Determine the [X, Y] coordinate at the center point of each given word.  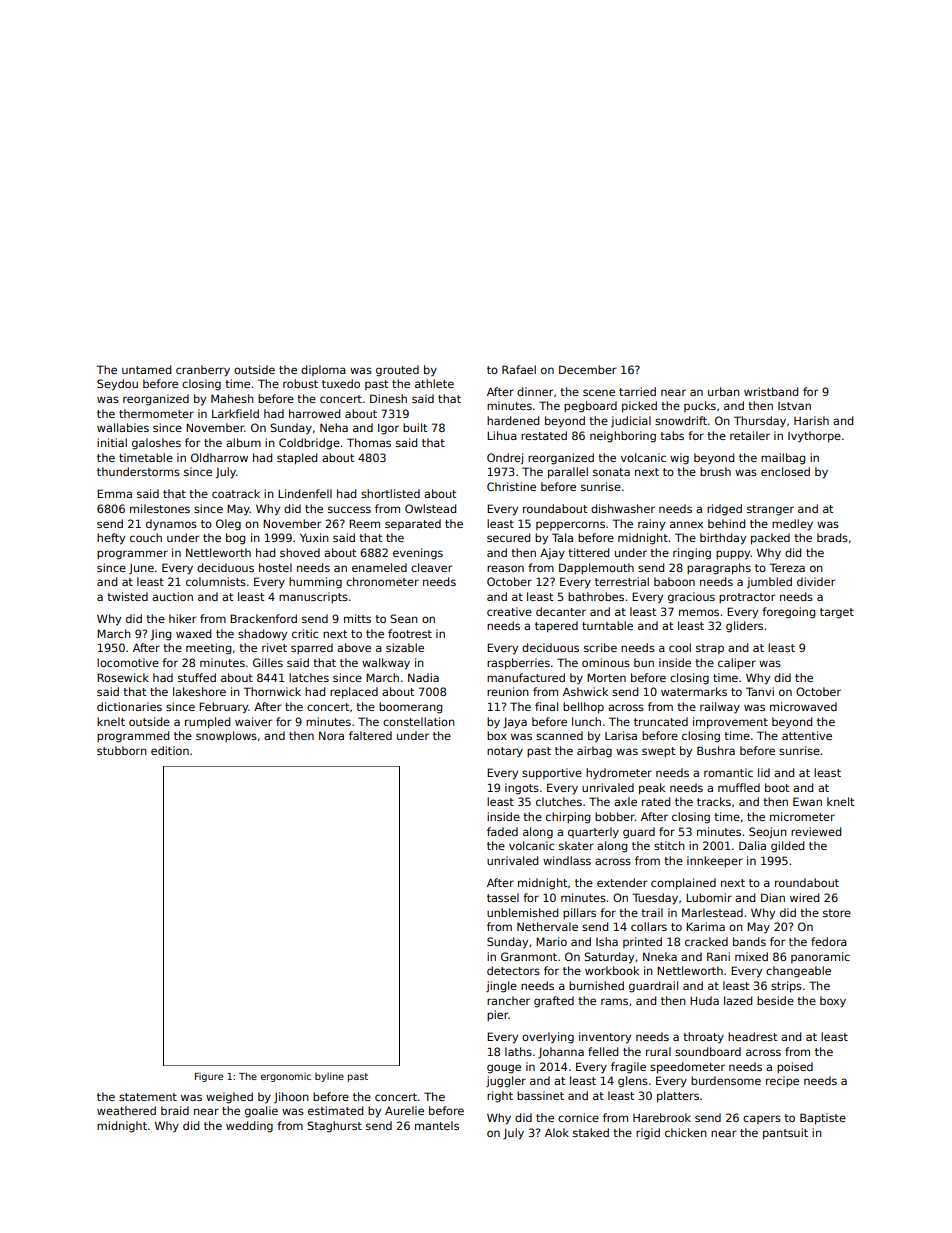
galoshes [156, 444]
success [349, 509]
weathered [126, 1110]
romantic [728, 772]
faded [502, 831]
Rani [718, 956]
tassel [503, 897]
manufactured [526, 677]
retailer [750, 435]
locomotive [128, 662]
